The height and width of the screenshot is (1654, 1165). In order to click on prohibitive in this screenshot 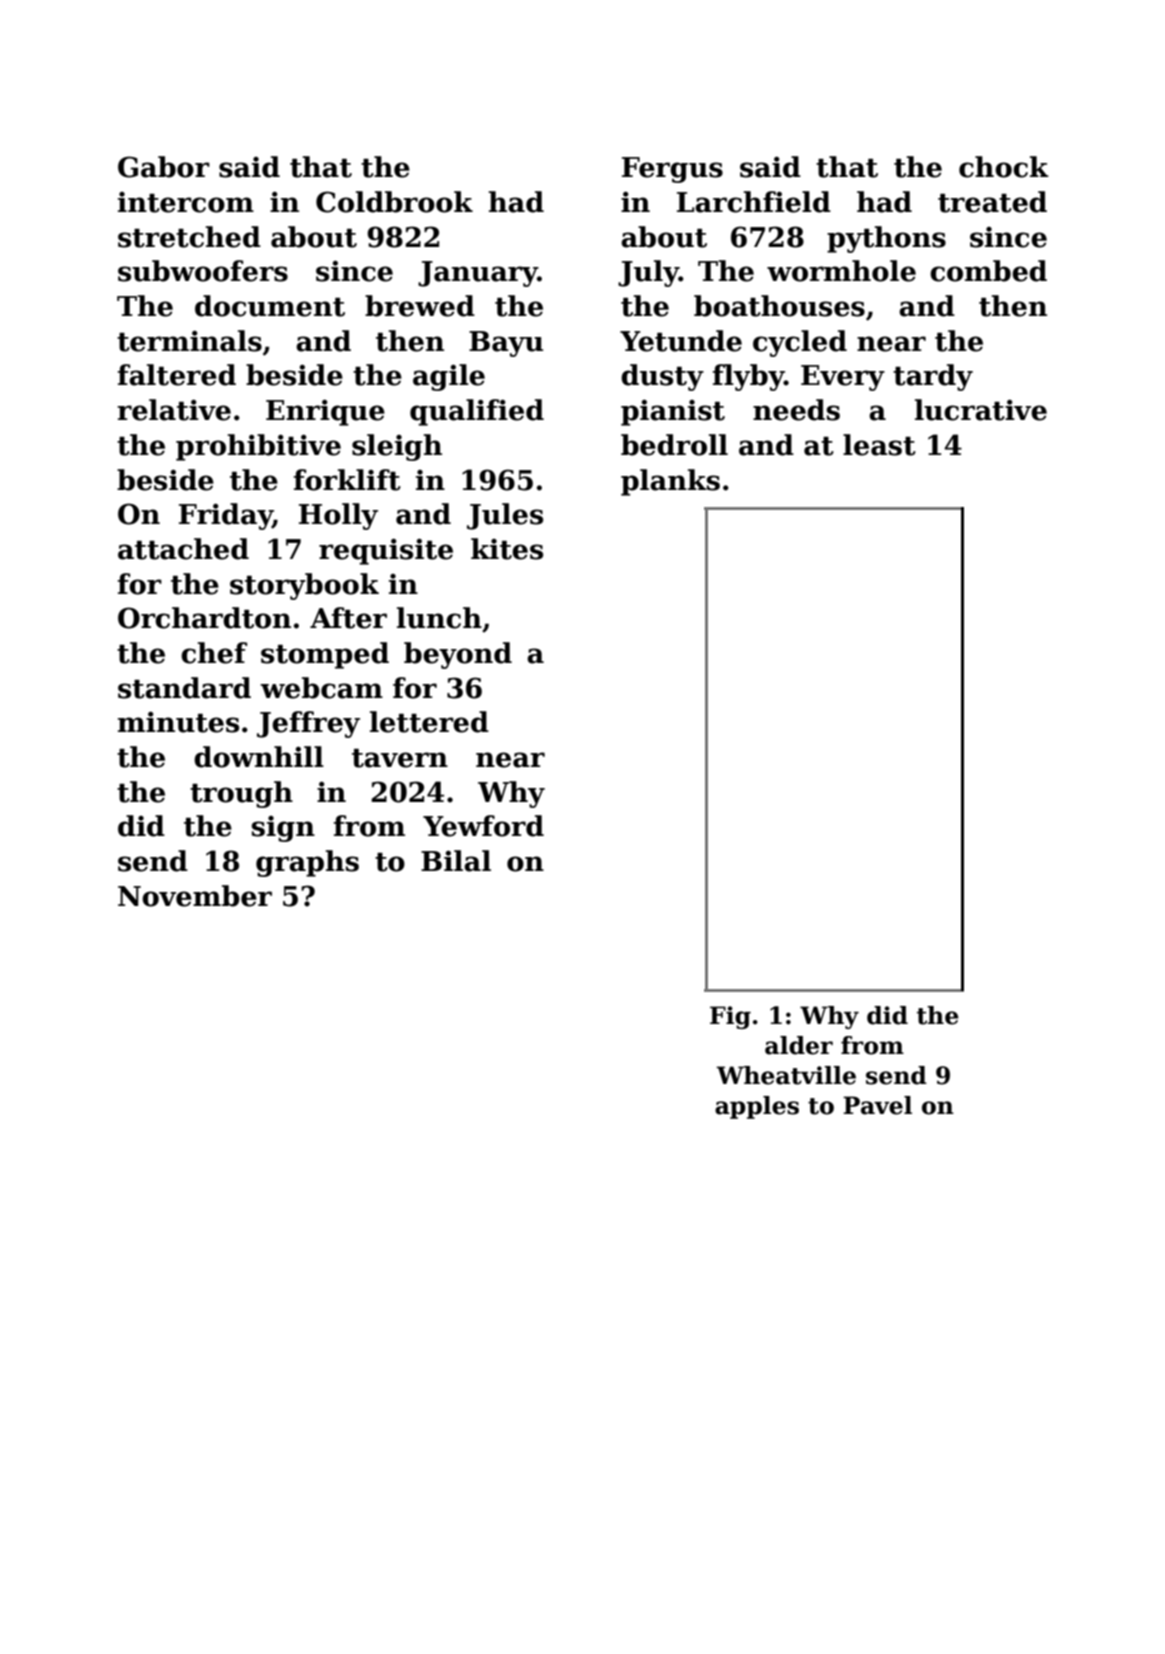, I will do `click(258, 447)`.
